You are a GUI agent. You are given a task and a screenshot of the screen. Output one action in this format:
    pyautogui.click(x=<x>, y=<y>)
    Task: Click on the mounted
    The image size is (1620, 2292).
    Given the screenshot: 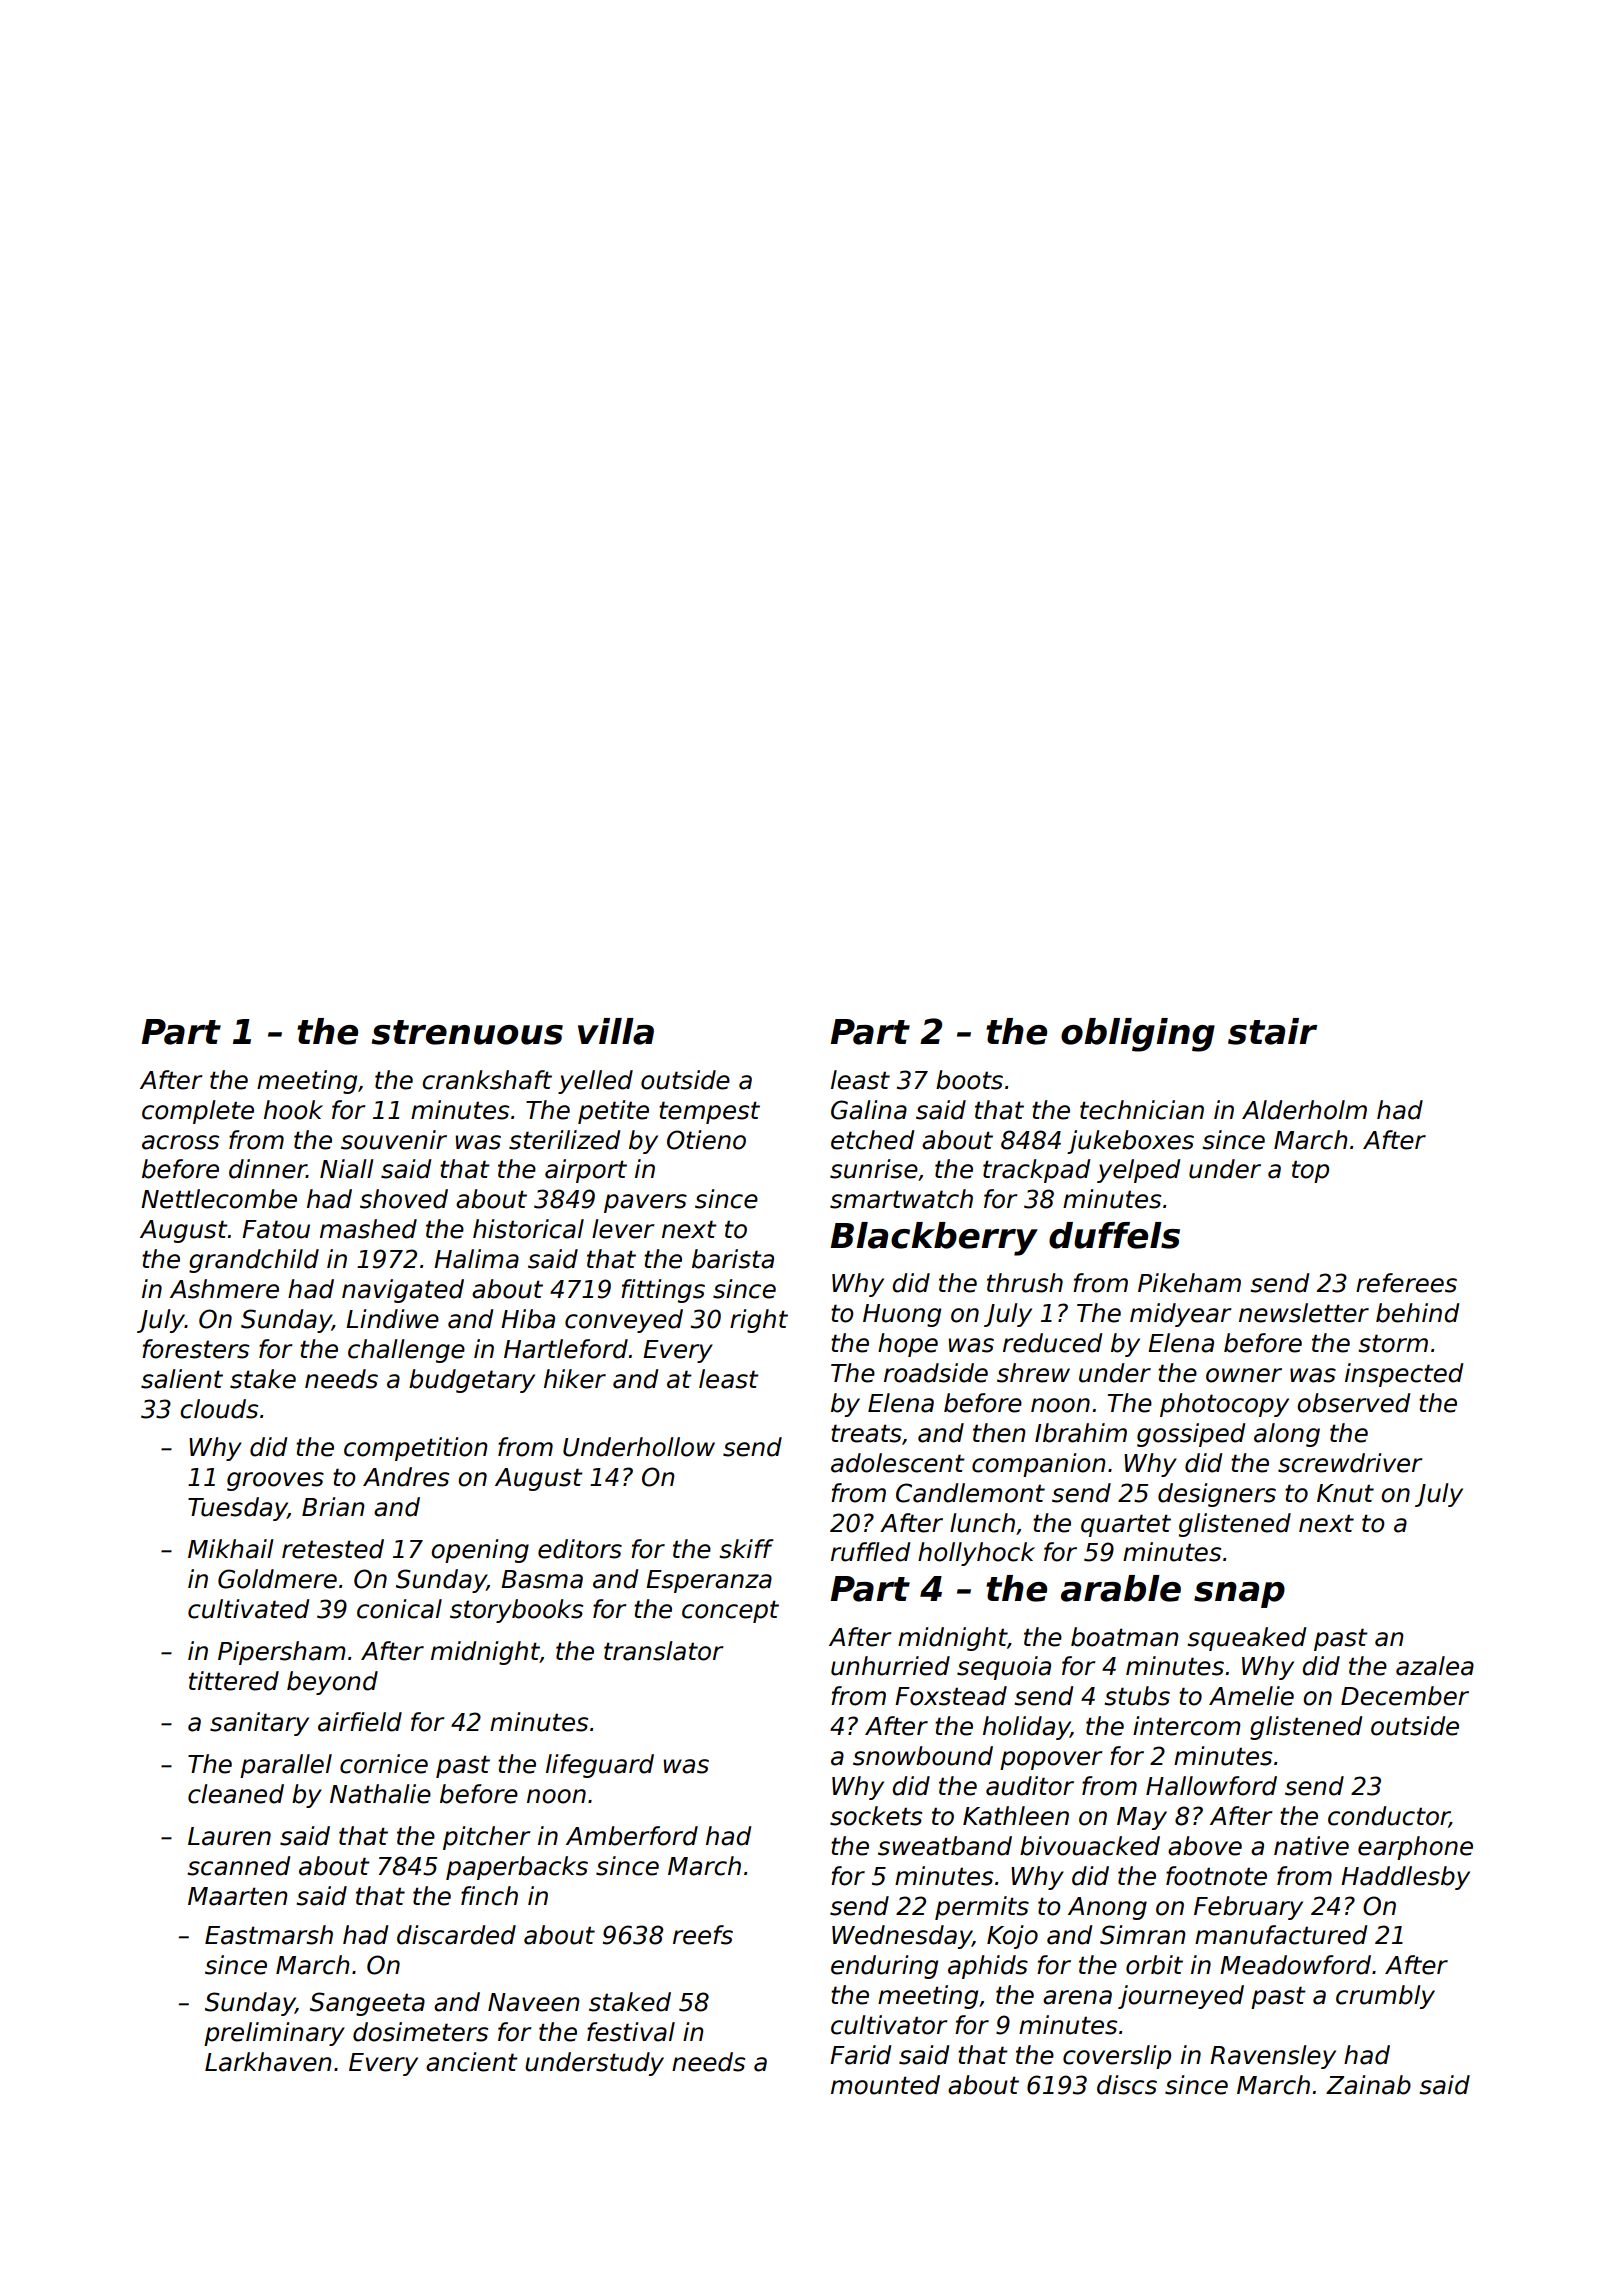 What is the action you would take?
    pyautogui.click(x=885, y=2085)
